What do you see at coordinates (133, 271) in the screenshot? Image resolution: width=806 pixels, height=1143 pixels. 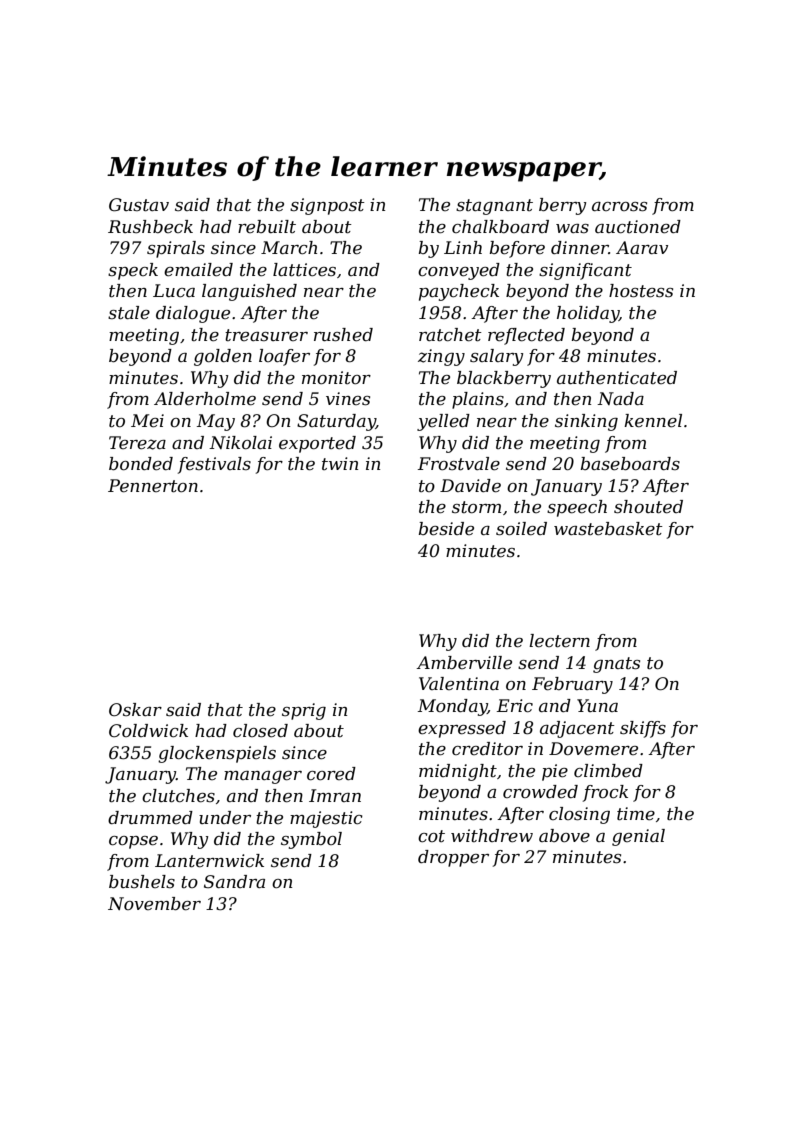 I see `speck` at bounding box center [133, 271].
